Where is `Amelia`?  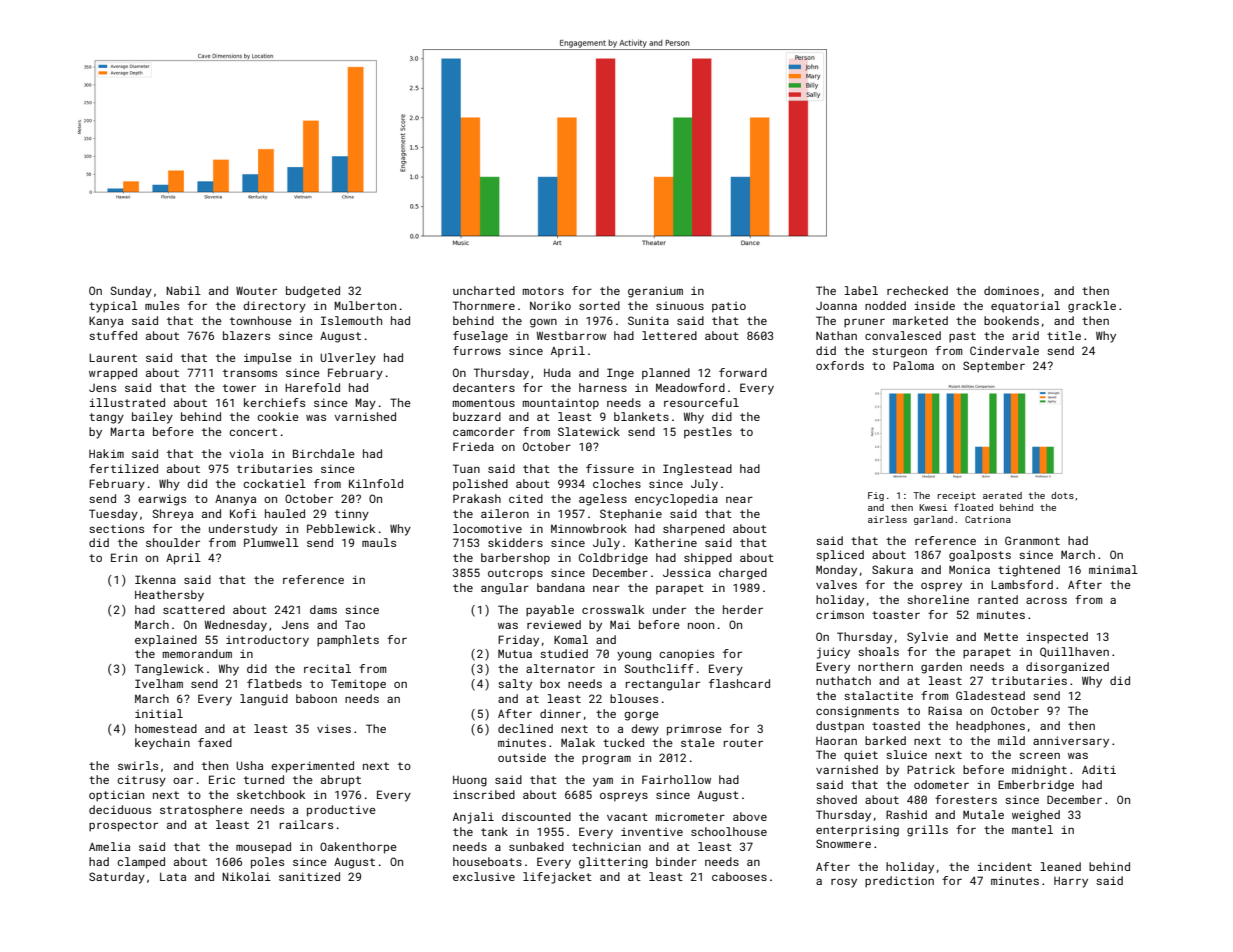 Amelia is located at coordinates (109, 846).
